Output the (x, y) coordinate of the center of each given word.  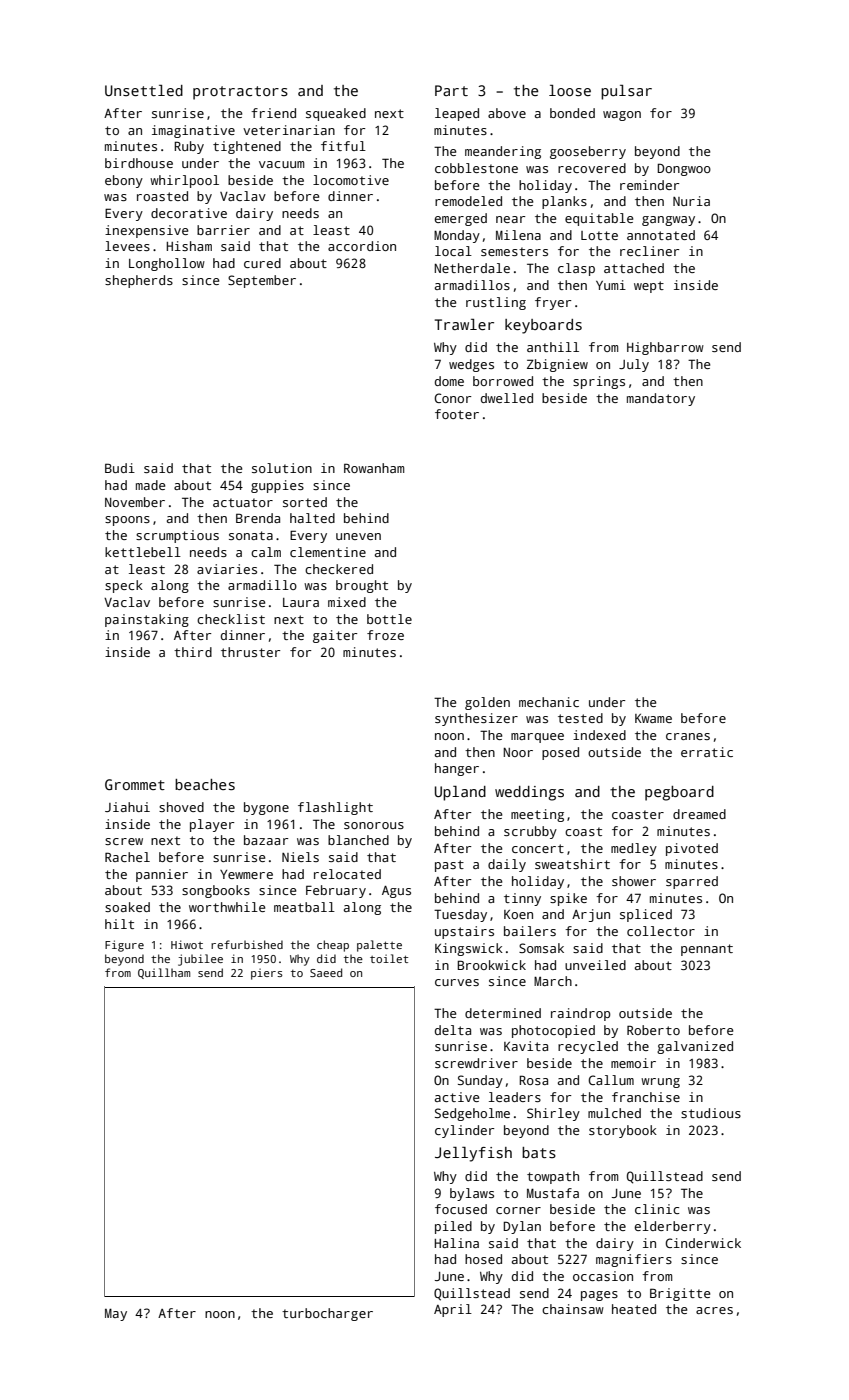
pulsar (626, 92)
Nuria (691, 201)
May (116, 1314)
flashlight (335, 808)
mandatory (661, 399)
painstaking (147, 620)
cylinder (464, 1131)
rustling (496, 303)
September (262, 281)
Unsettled (144, 90)
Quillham (164, 973)
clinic (657, 1209)
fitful (343, 146)
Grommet (135, 784)
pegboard (679, 793)
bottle (389, 619)
